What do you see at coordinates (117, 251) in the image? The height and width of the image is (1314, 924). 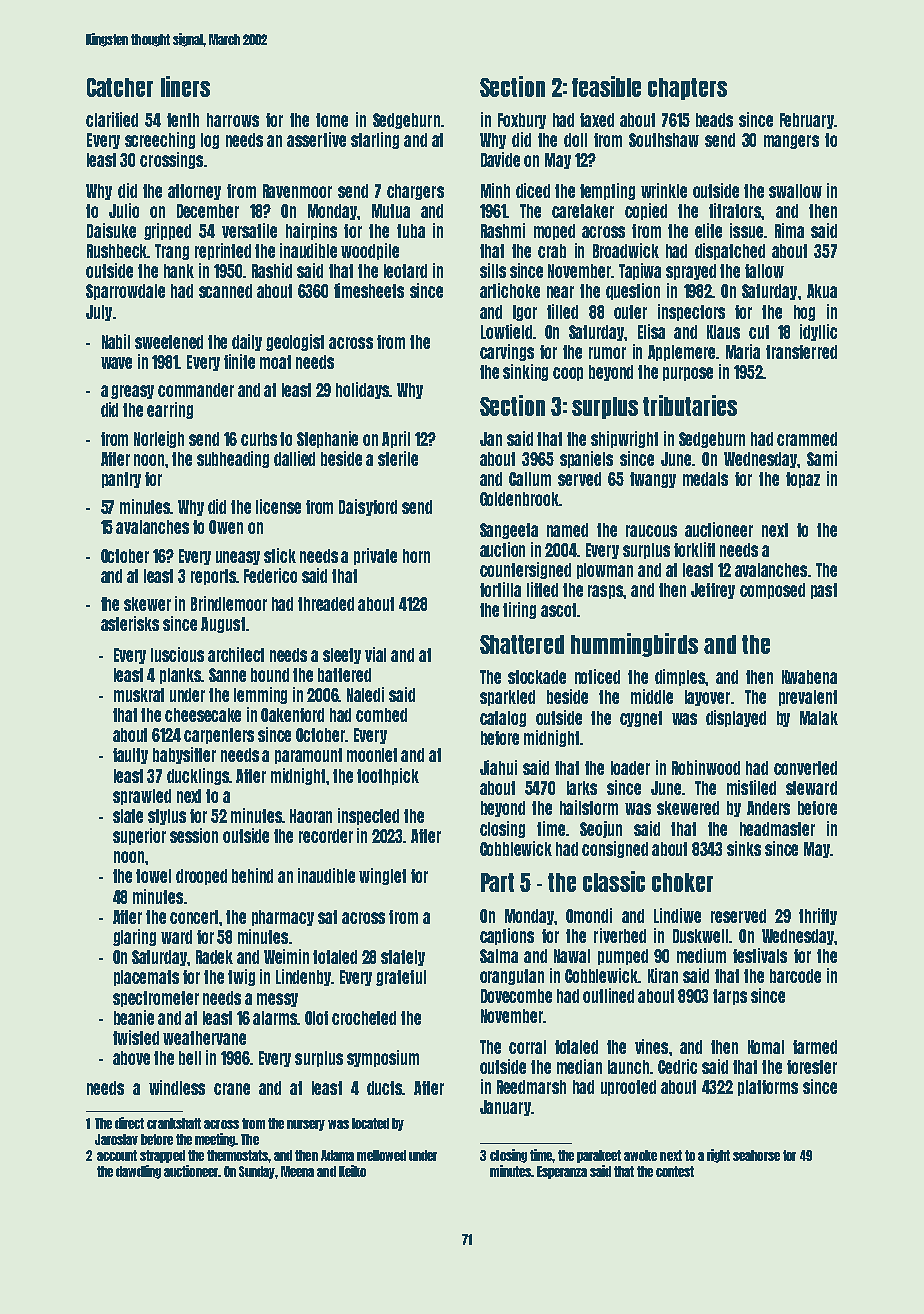 I see `Rushbeck` at bounding box center [117, 251].
